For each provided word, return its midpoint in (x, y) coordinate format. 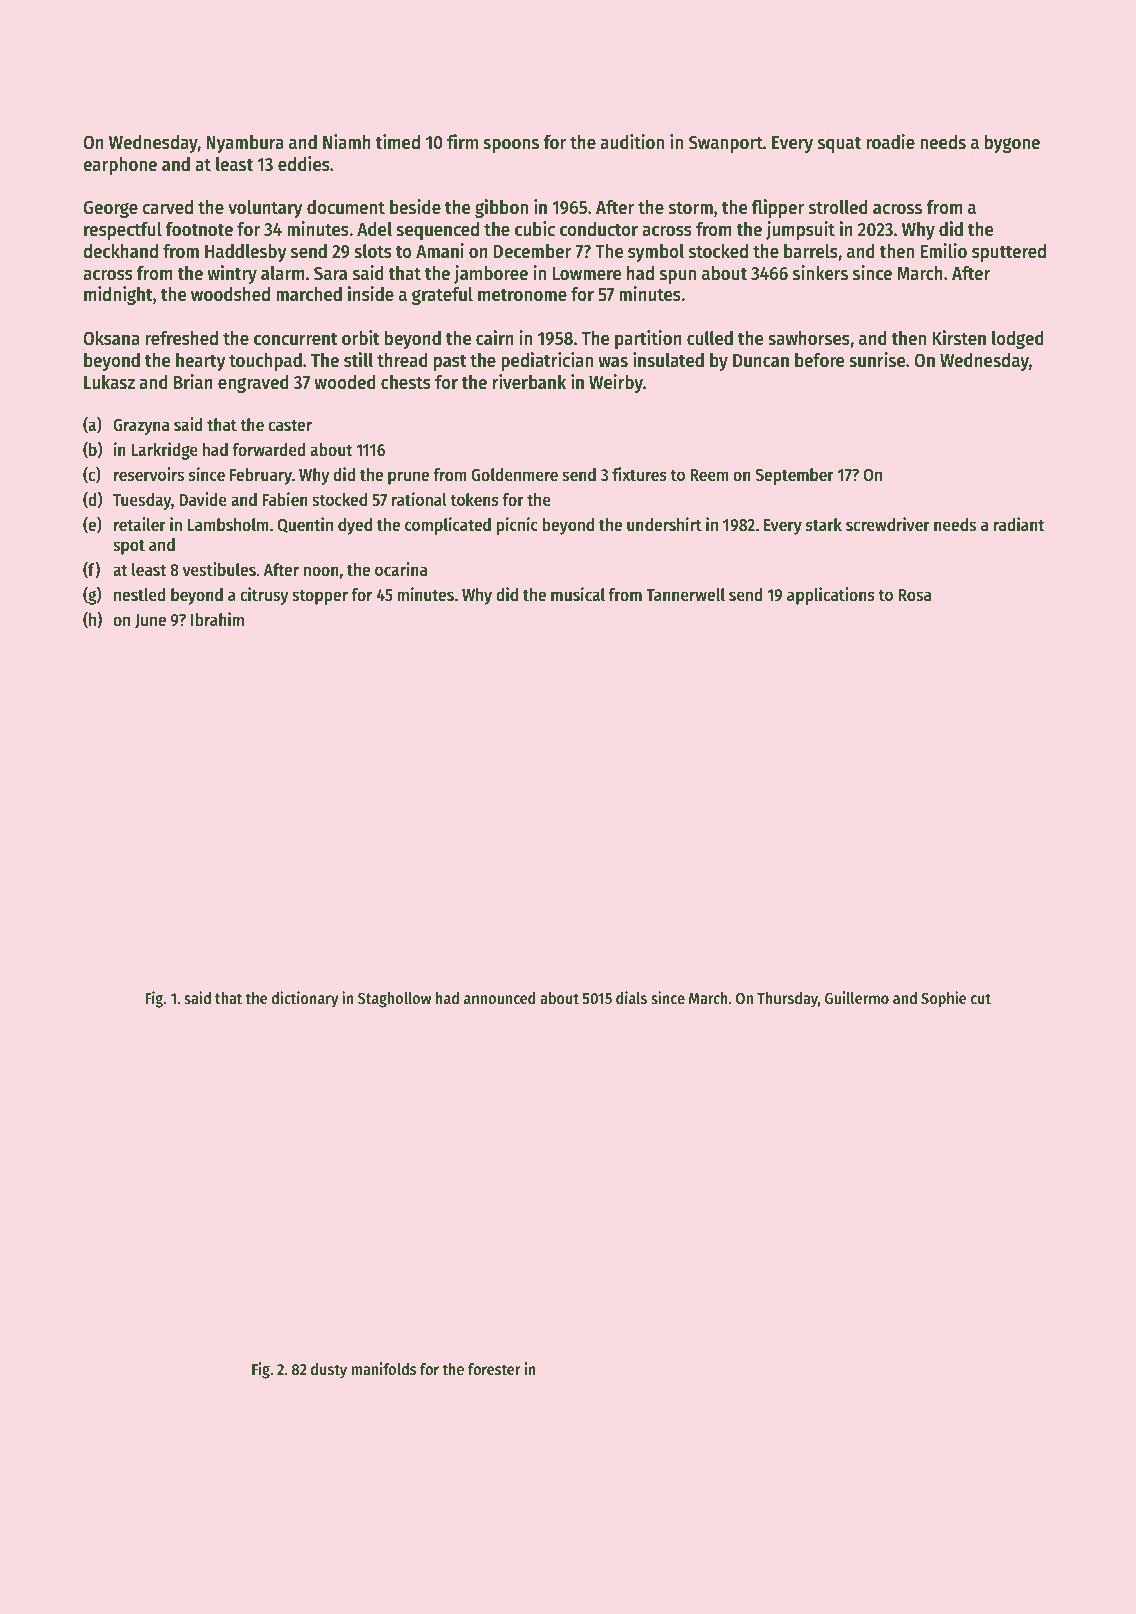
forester (494, 1369)
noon (321, 571)
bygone (1012, 144)
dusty (329, 1371)
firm (462, 141)
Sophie (944, 999)
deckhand (120, 251)
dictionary (304, 999)
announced (500, 998)
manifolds (384, 1368)
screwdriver (888, 524)
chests (406, 382)
